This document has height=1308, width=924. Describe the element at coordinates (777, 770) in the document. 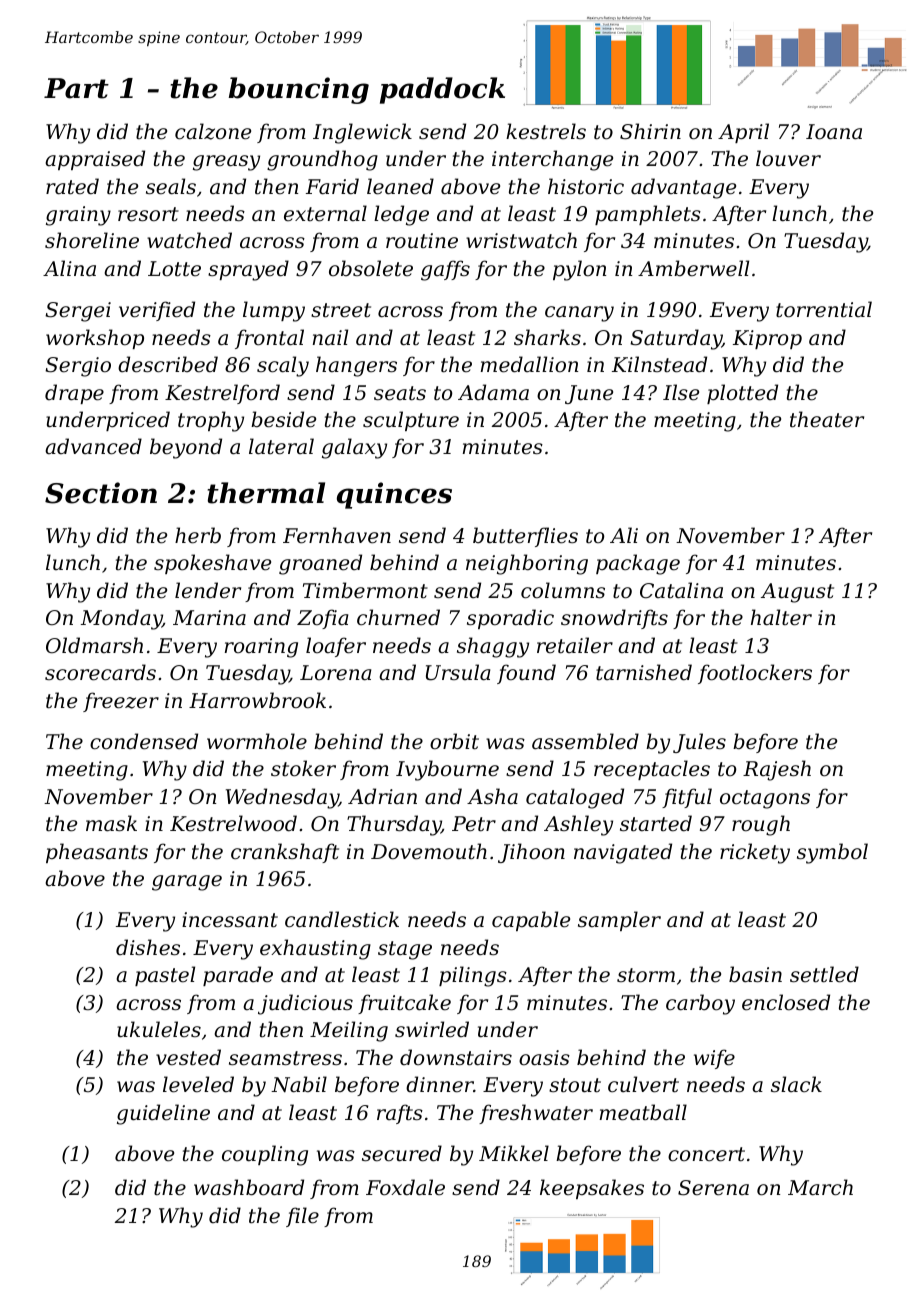

I see `Rajesh` at that location.
